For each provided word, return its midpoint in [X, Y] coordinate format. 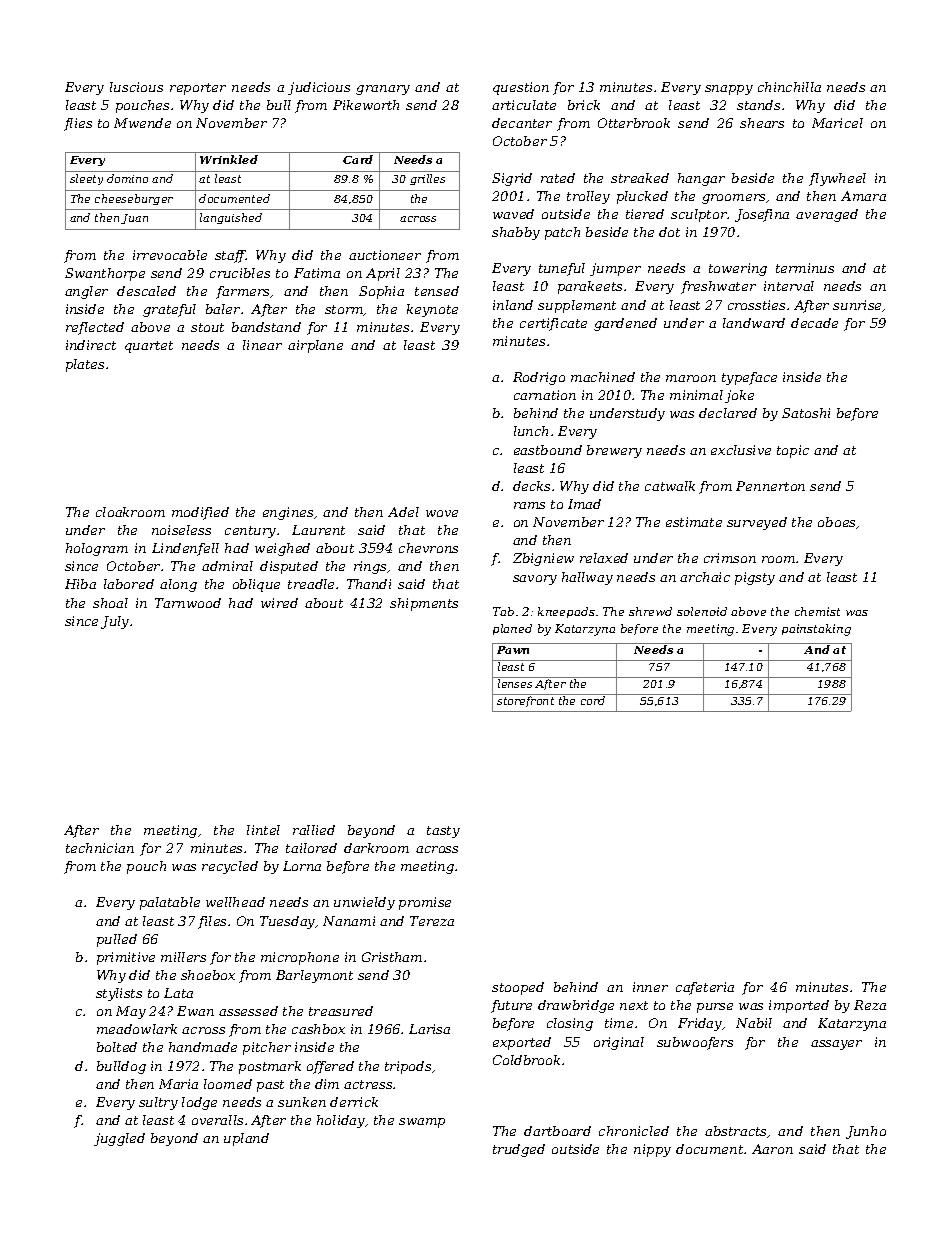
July [115, 622]
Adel [403, 512]
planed [512, 629]
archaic [705, 577]
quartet [149, 347]
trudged [519, 1150]
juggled [119, 1139]
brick [584, 105]
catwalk [670, 486]
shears [762, 123]
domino [127, 178]
